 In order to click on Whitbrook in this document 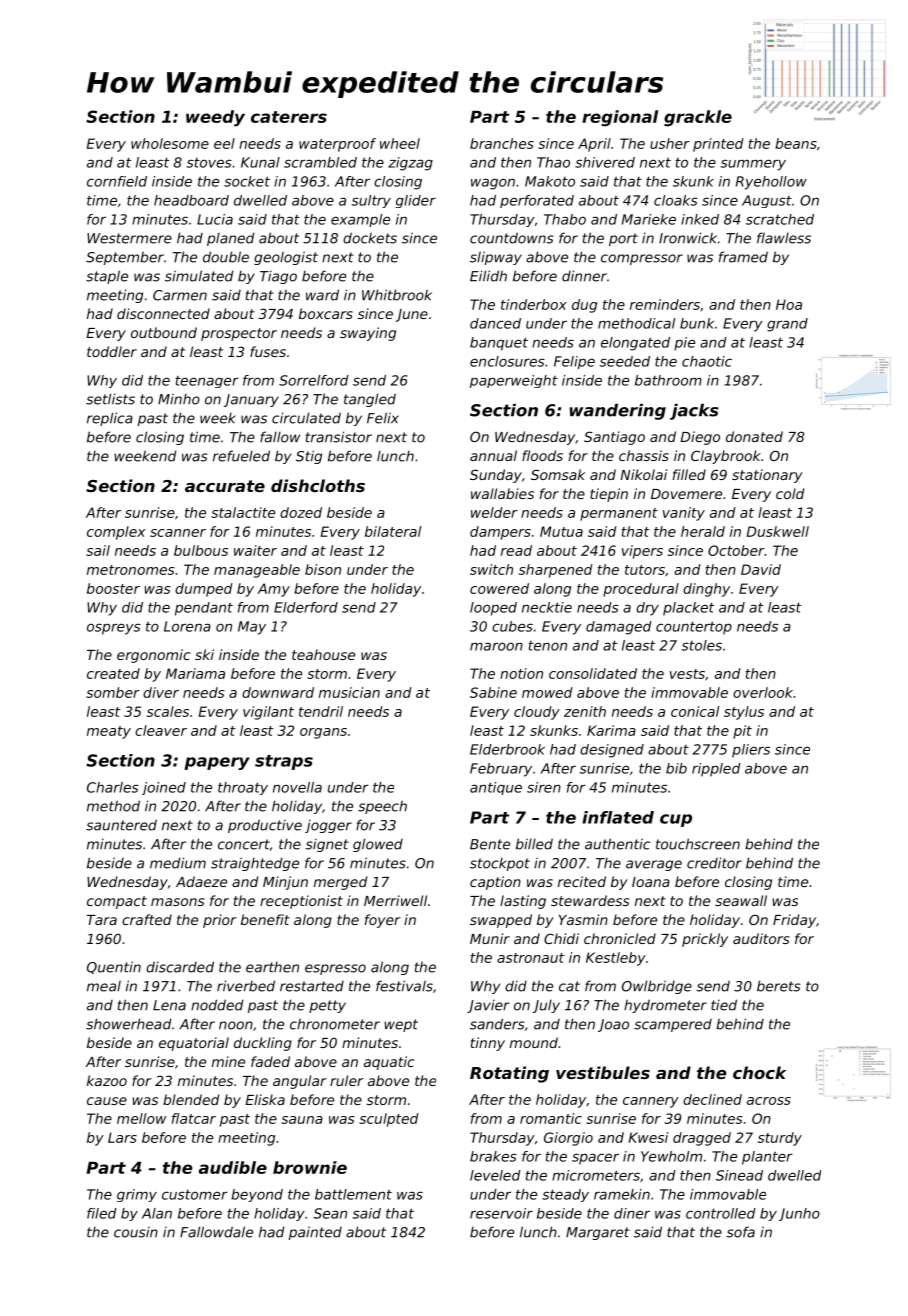, I will do `click(397, 295)`.
